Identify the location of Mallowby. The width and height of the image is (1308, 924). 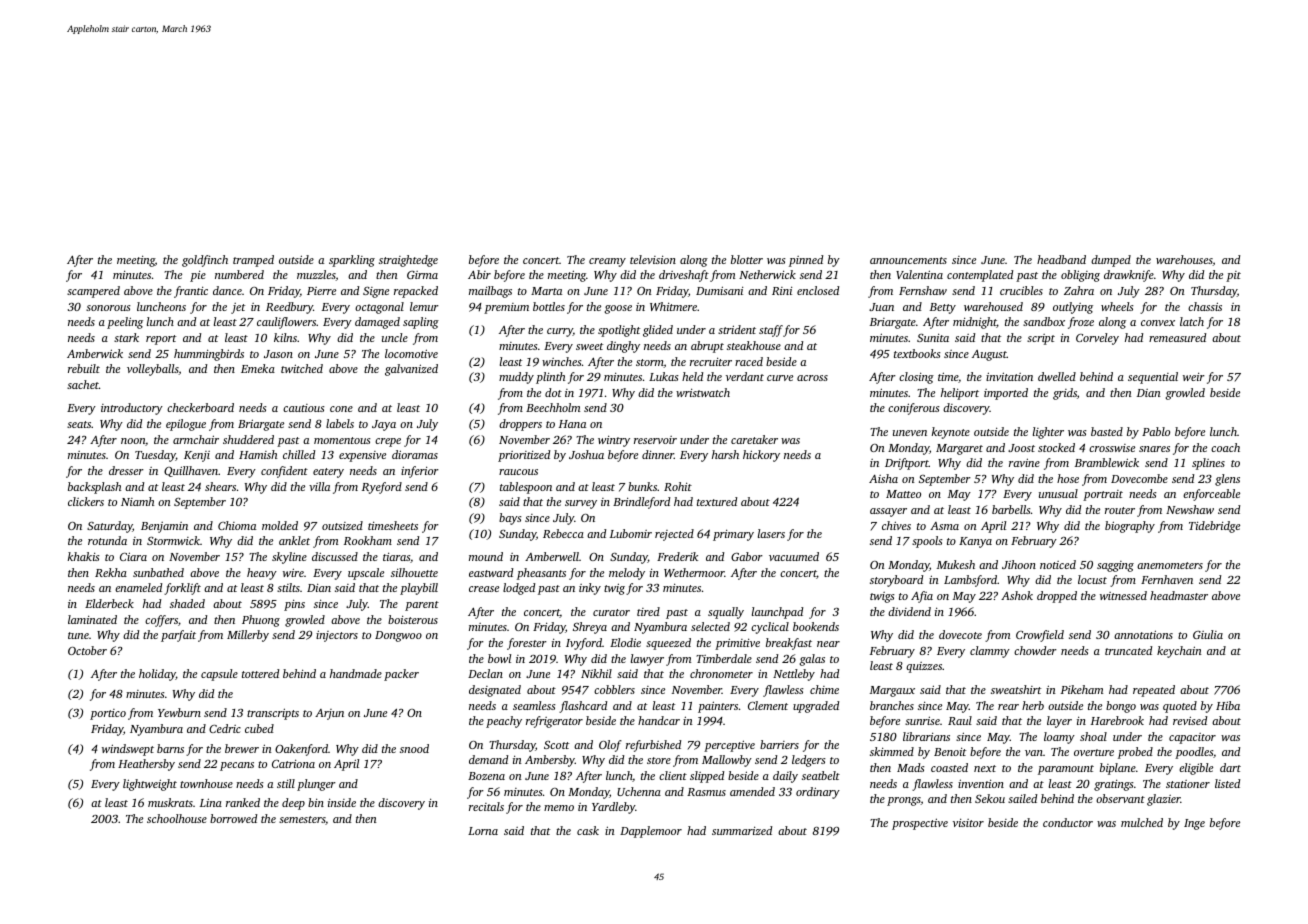
(727, 761).
